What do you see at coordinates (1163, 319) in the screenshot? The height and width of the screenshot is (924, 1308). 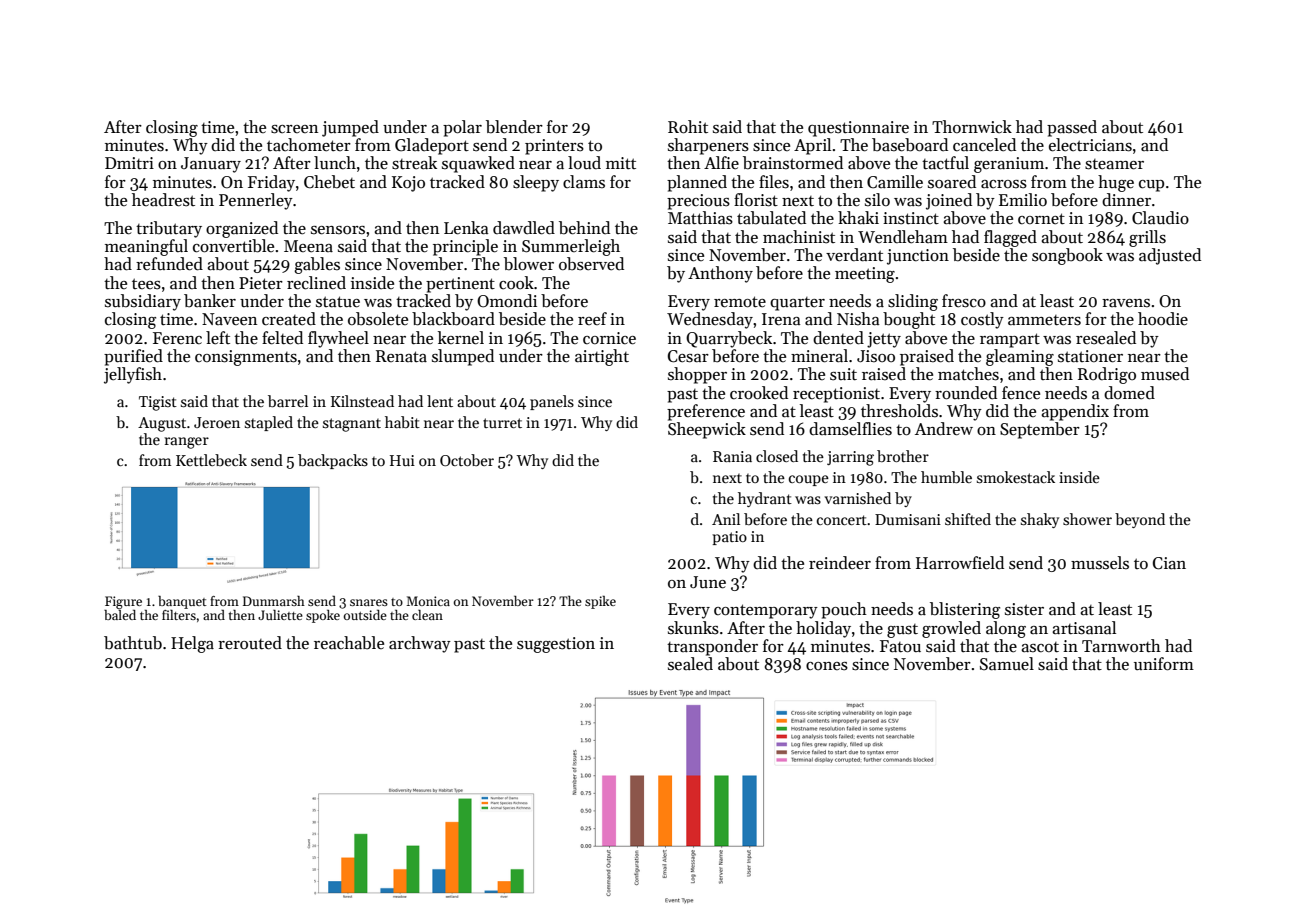 I see `hoodie` at bounding box center [1163, 319].
